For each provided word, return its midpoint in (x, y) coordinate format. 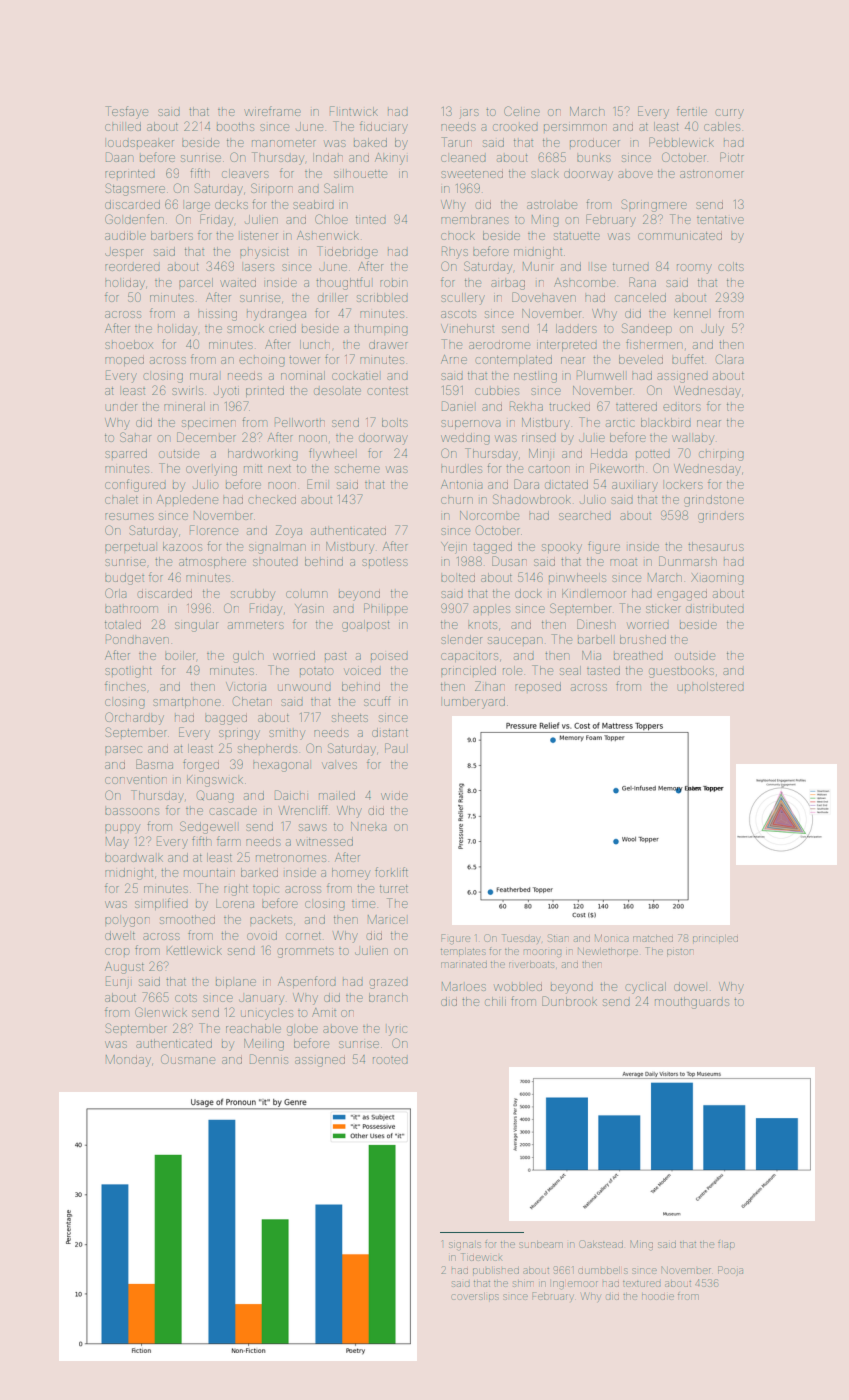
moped (124, 361)
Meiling (264, 1045)
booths (235, 126)
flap (726, 1244)
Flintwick (354, 111)
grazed (389, 984)
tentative (720, 220)
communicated (680, 236)
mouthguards (692, 1003)
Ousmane (188, 1059)
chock (458, 235)
